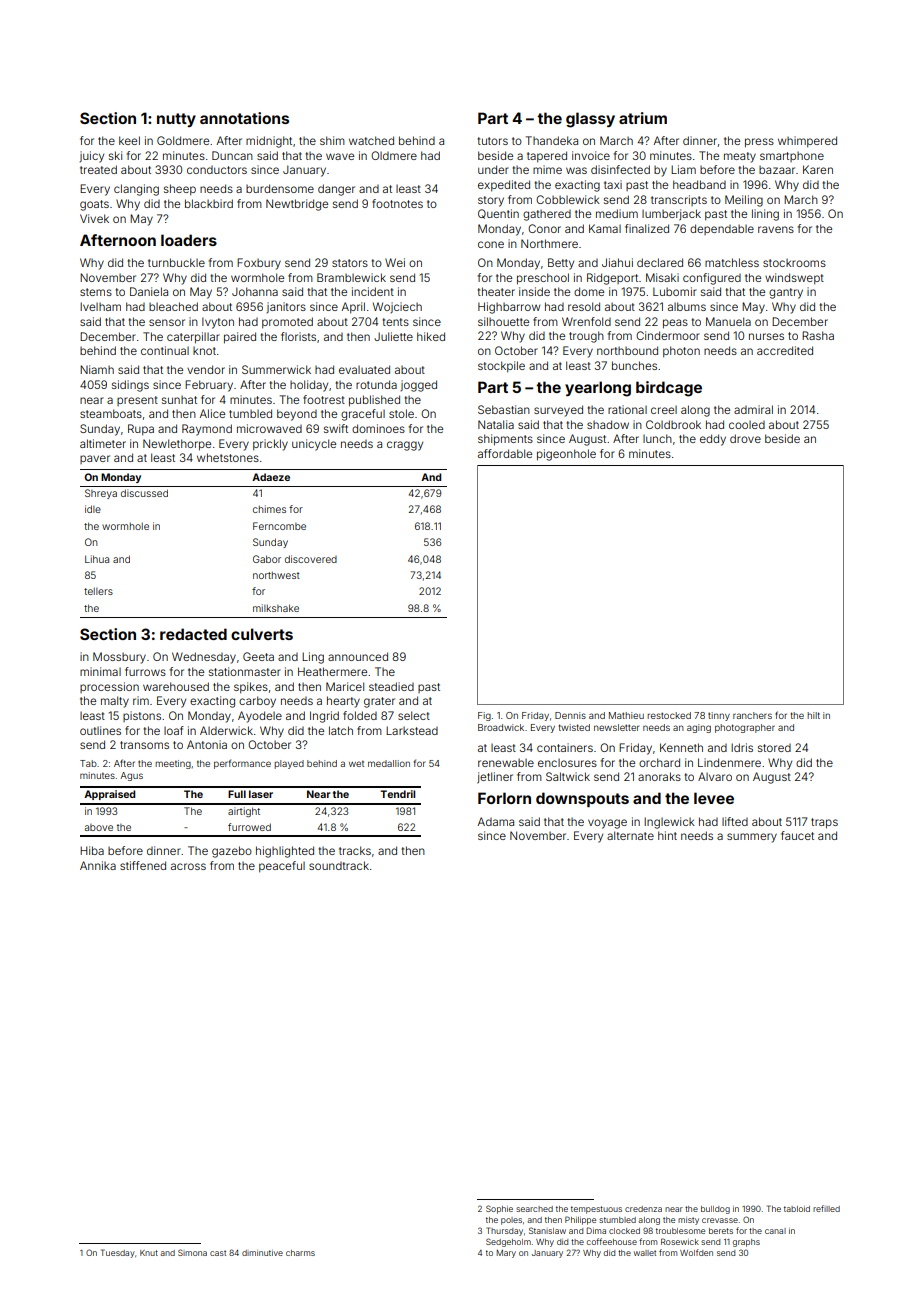  I want to click on juicy, so click(92, 157).
